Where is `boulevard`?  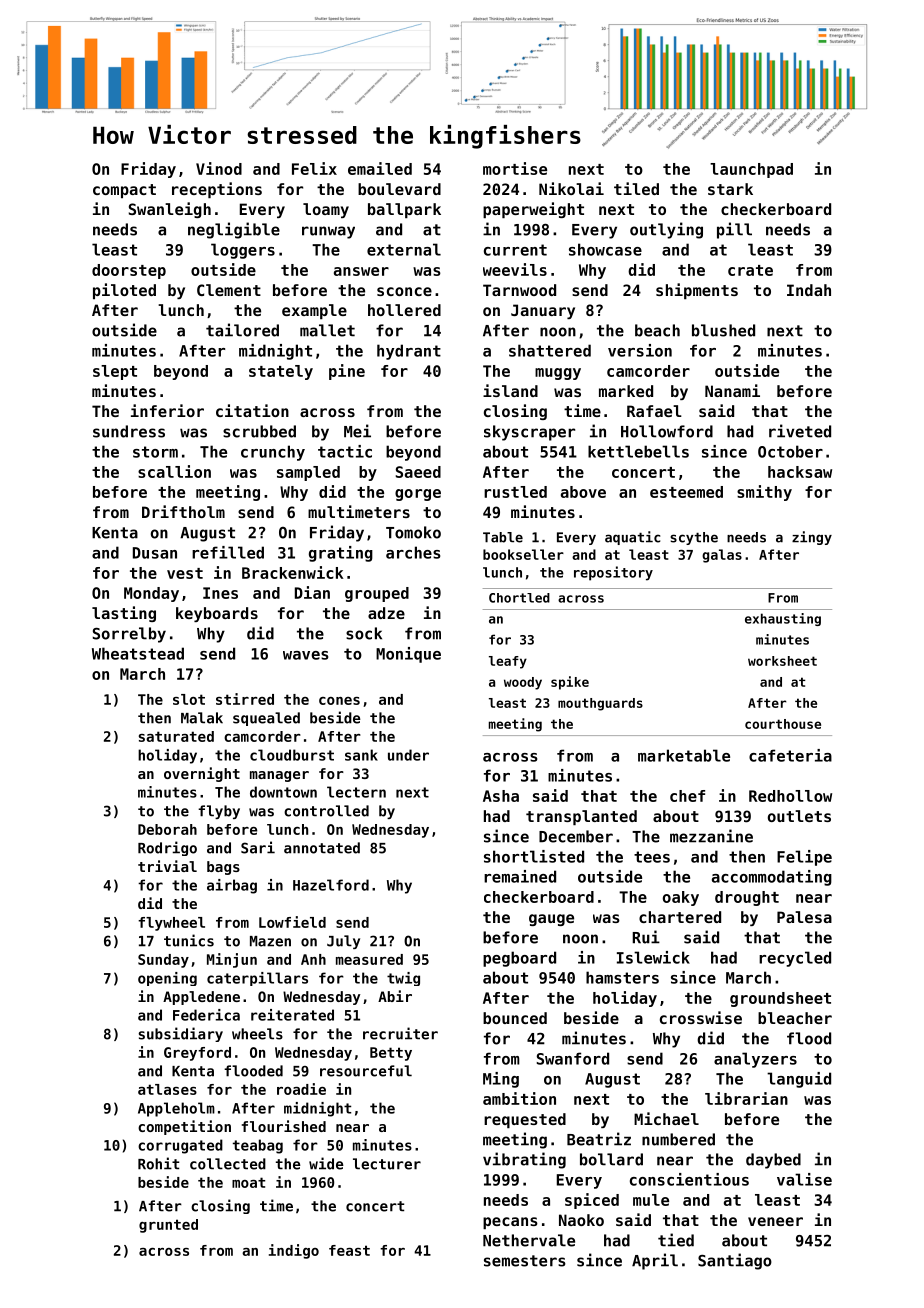 boulevard is located at coordinates (399, 189).
